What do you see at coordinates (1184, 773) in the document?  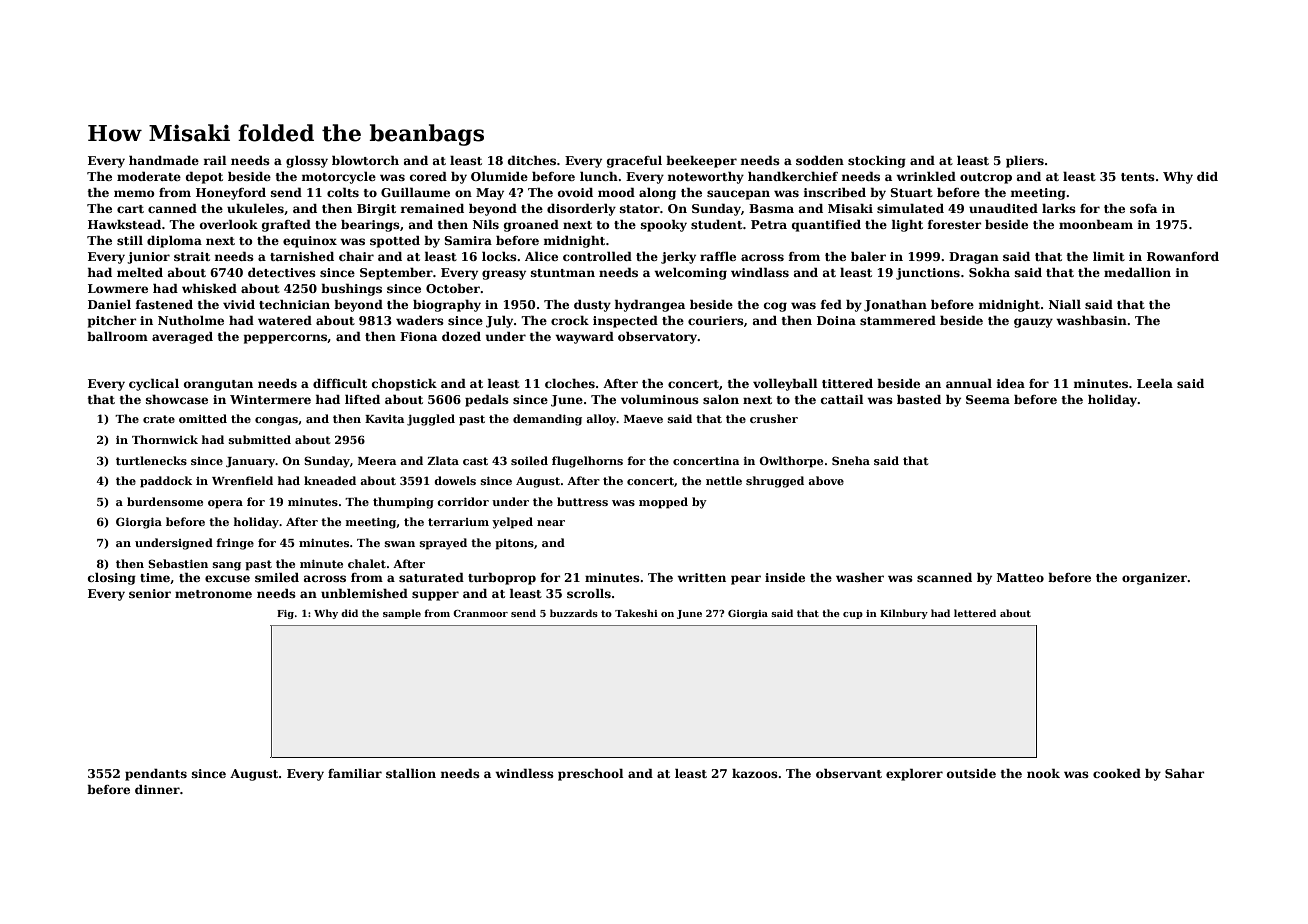 I see `Sahar` at bounding box center [1184, 773].
